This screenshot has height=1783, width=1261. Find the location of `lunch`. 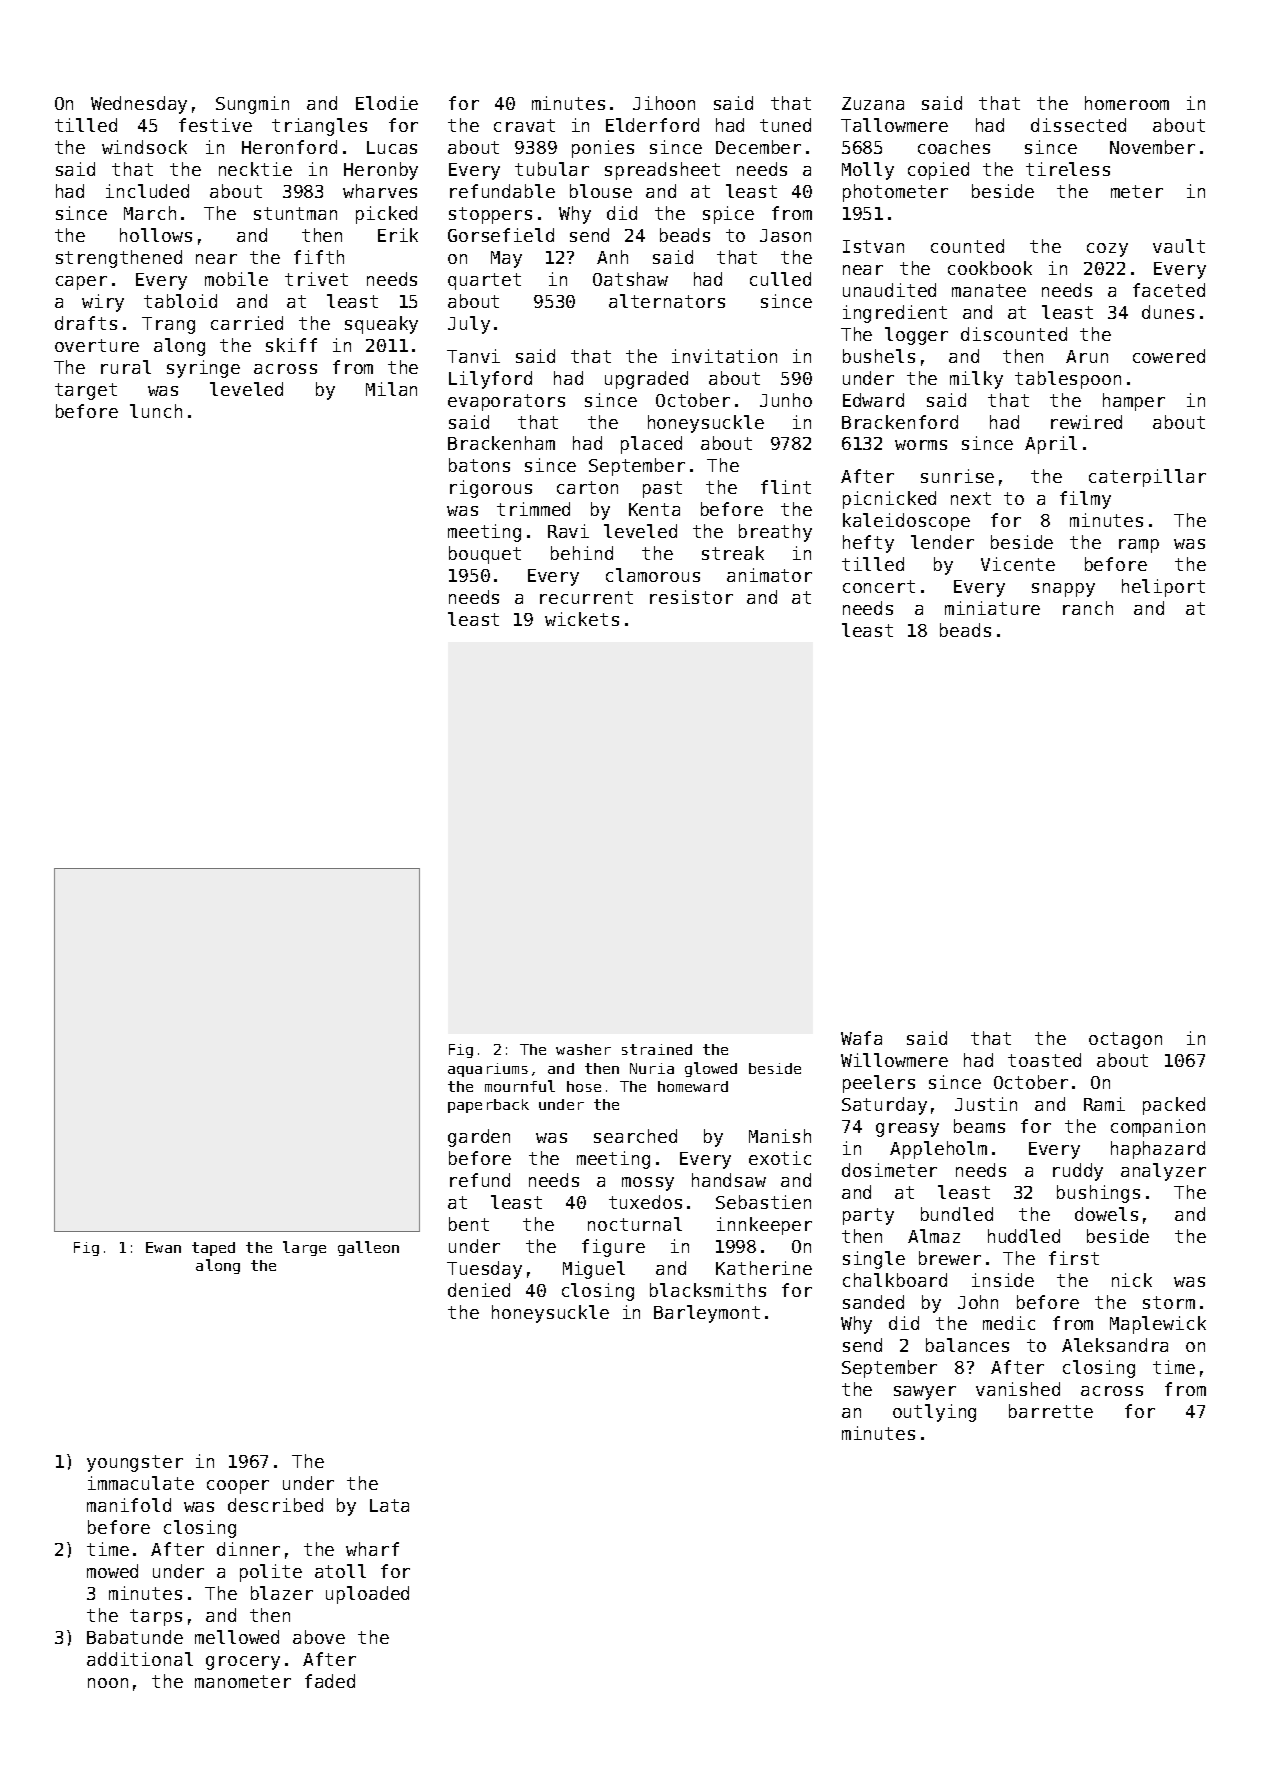

lunch is located at coordinates (156, 411).
